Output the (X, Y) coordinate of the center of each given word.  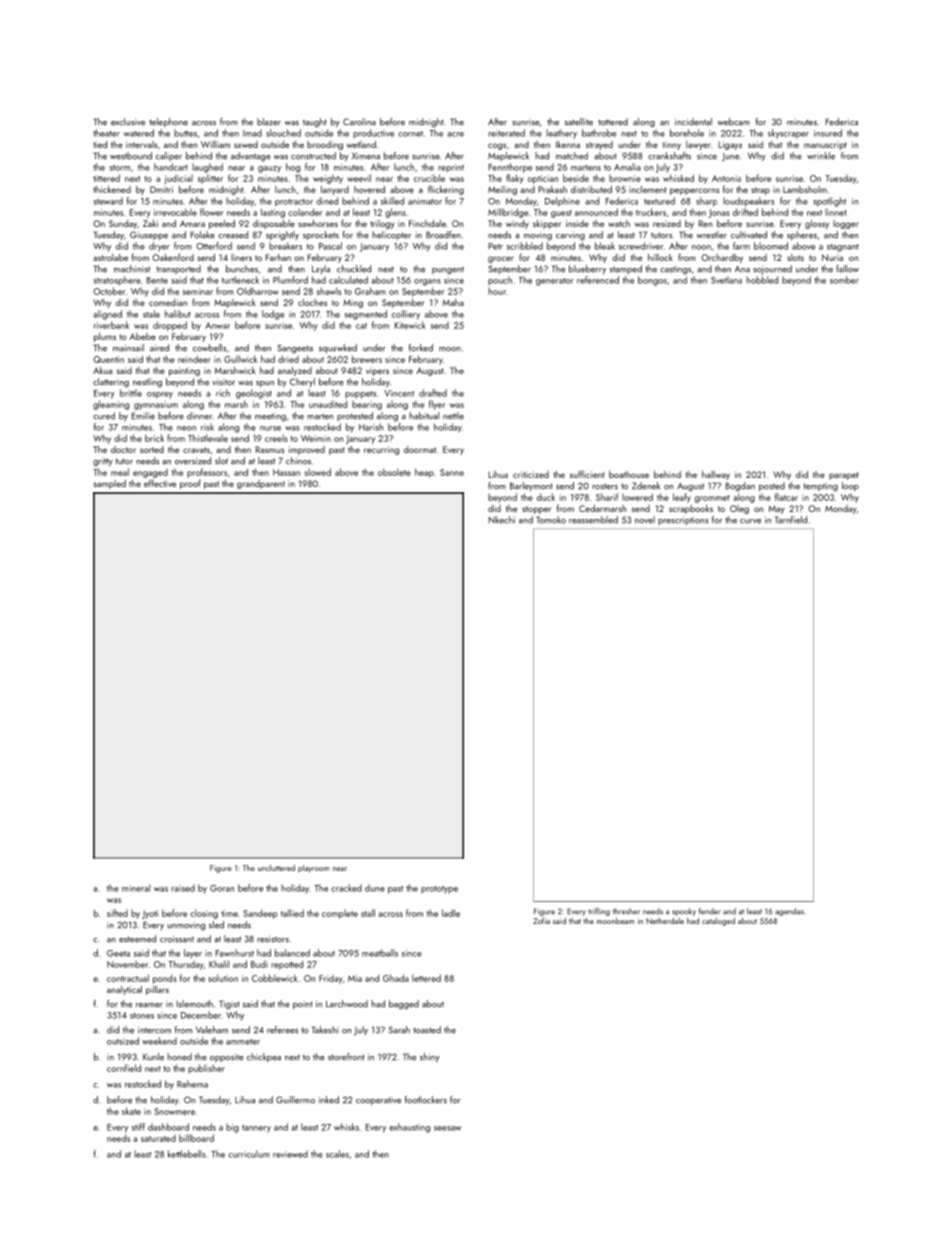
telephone (168, 122)
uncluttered (276, 868)
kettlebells (187, 1154)
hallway (716, 475)
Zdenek (646, 486)
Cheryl (302, 382)
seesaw (447, 1128)
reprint (451, 168)
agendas (789, 912)
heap (424, 473)
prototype (439, 889)
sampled (110, 484)
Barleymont (531, 486)
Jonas (719, 213)
